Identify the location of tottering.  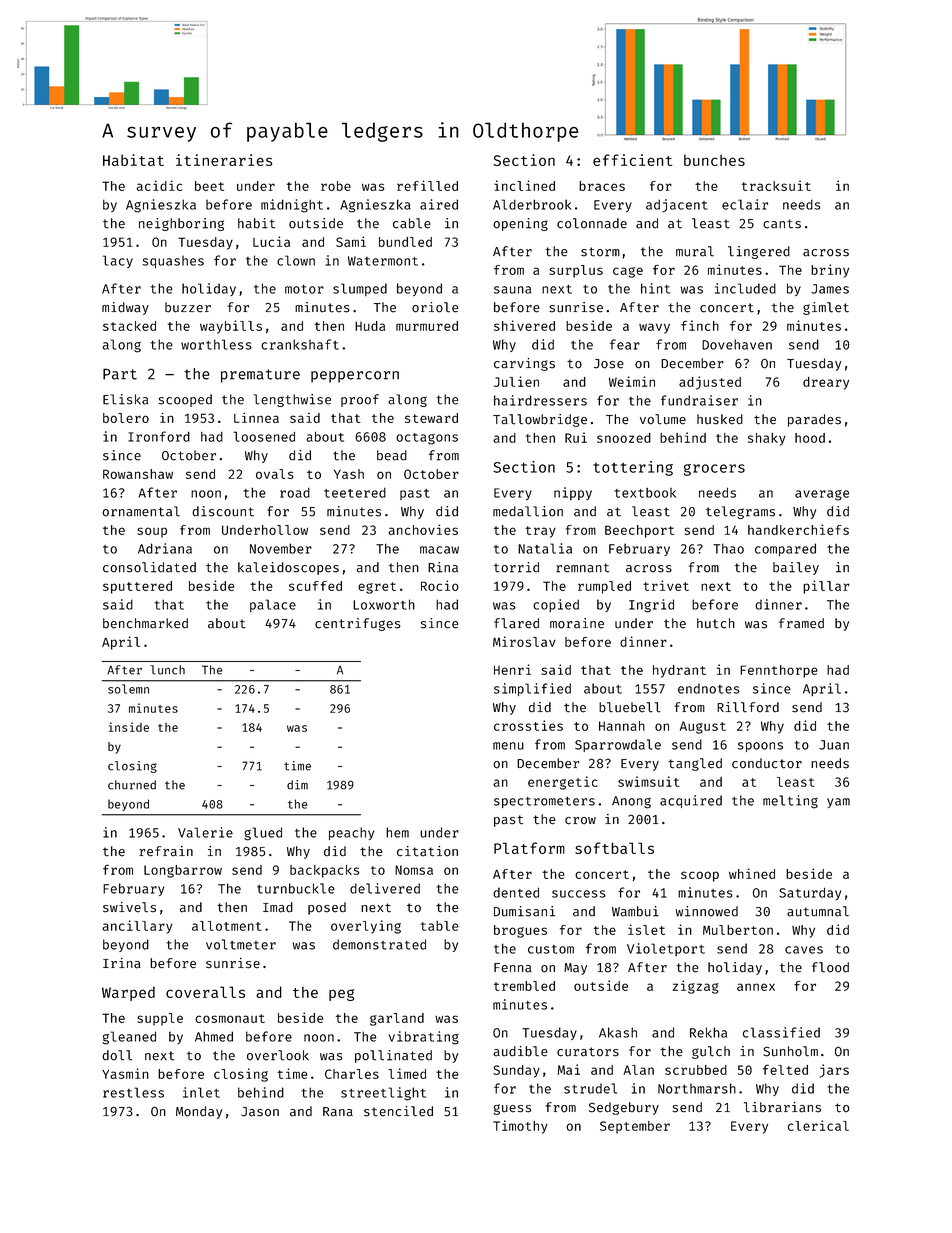
(633, 468).
